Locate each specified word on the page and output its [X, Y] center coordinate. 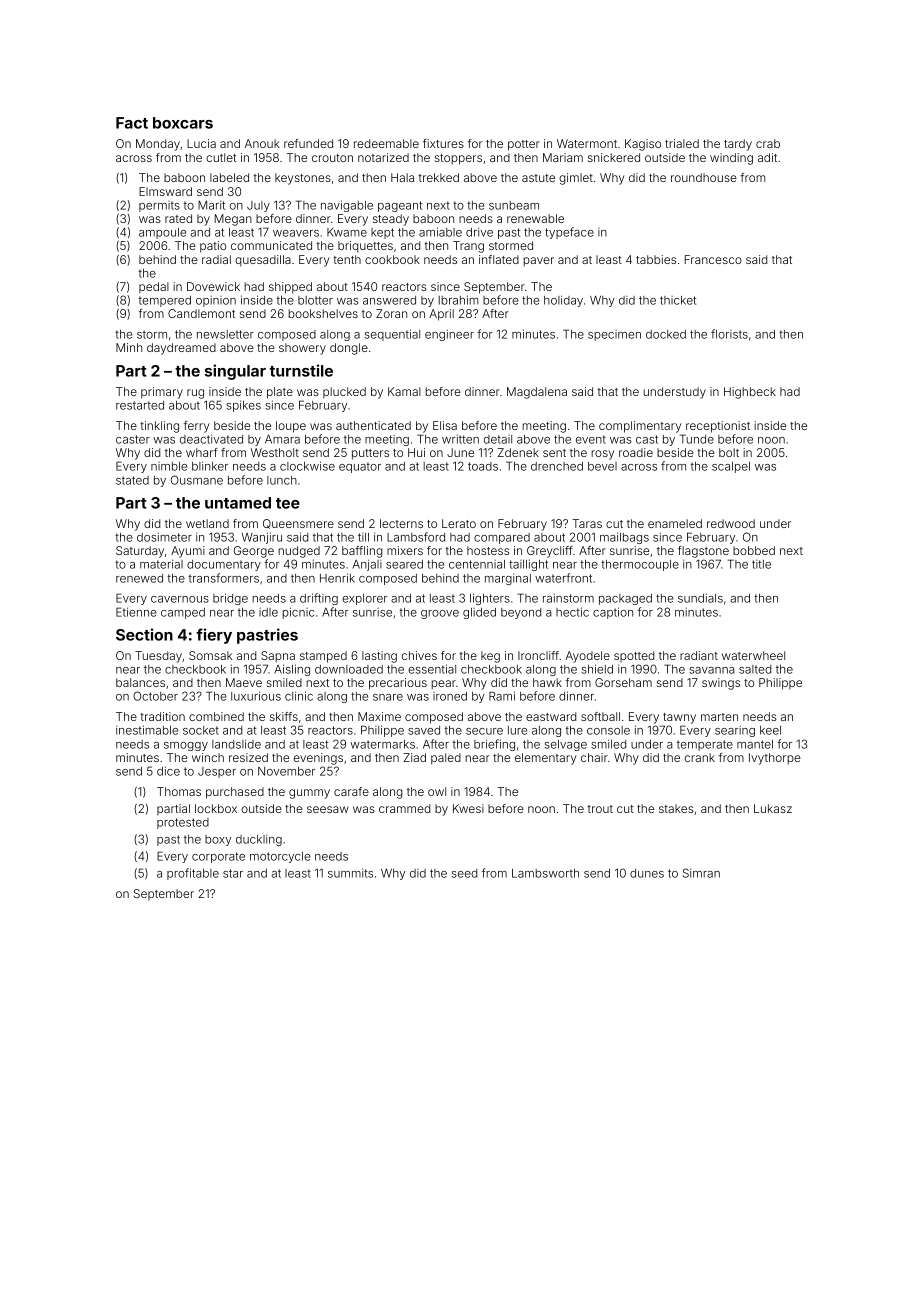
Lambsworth [545, 873]
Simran [701, 873]
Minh [129, 347]
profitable [193, 874]
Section [144, 634]
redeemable [386, 143]
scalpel [731, 467]
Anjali [367, 565]
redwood [731, 523]
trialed [682, 143]
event [591, 439]
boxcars [183, 123]
